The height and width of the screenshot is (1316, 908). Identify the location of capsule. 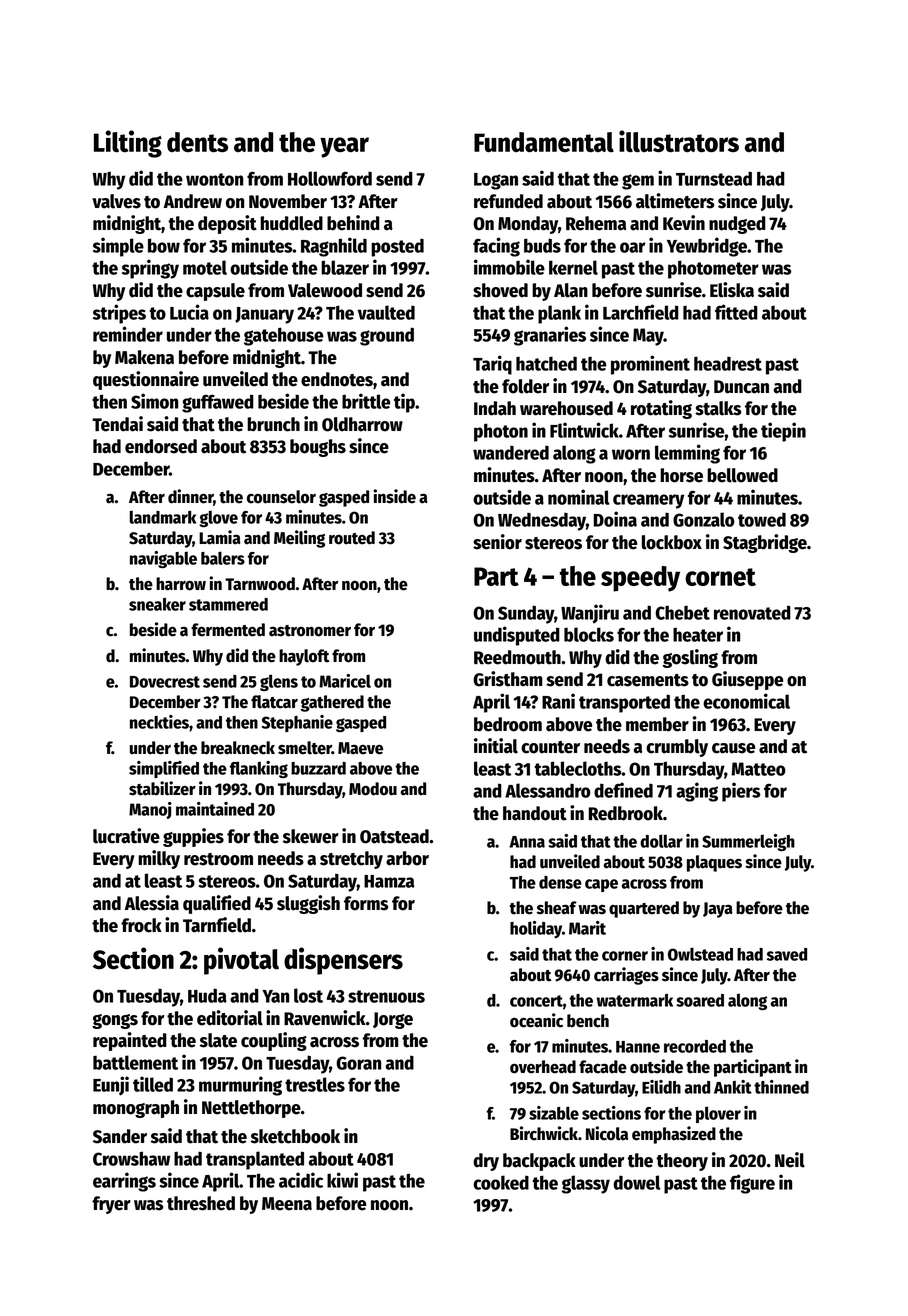
(215, 292).
